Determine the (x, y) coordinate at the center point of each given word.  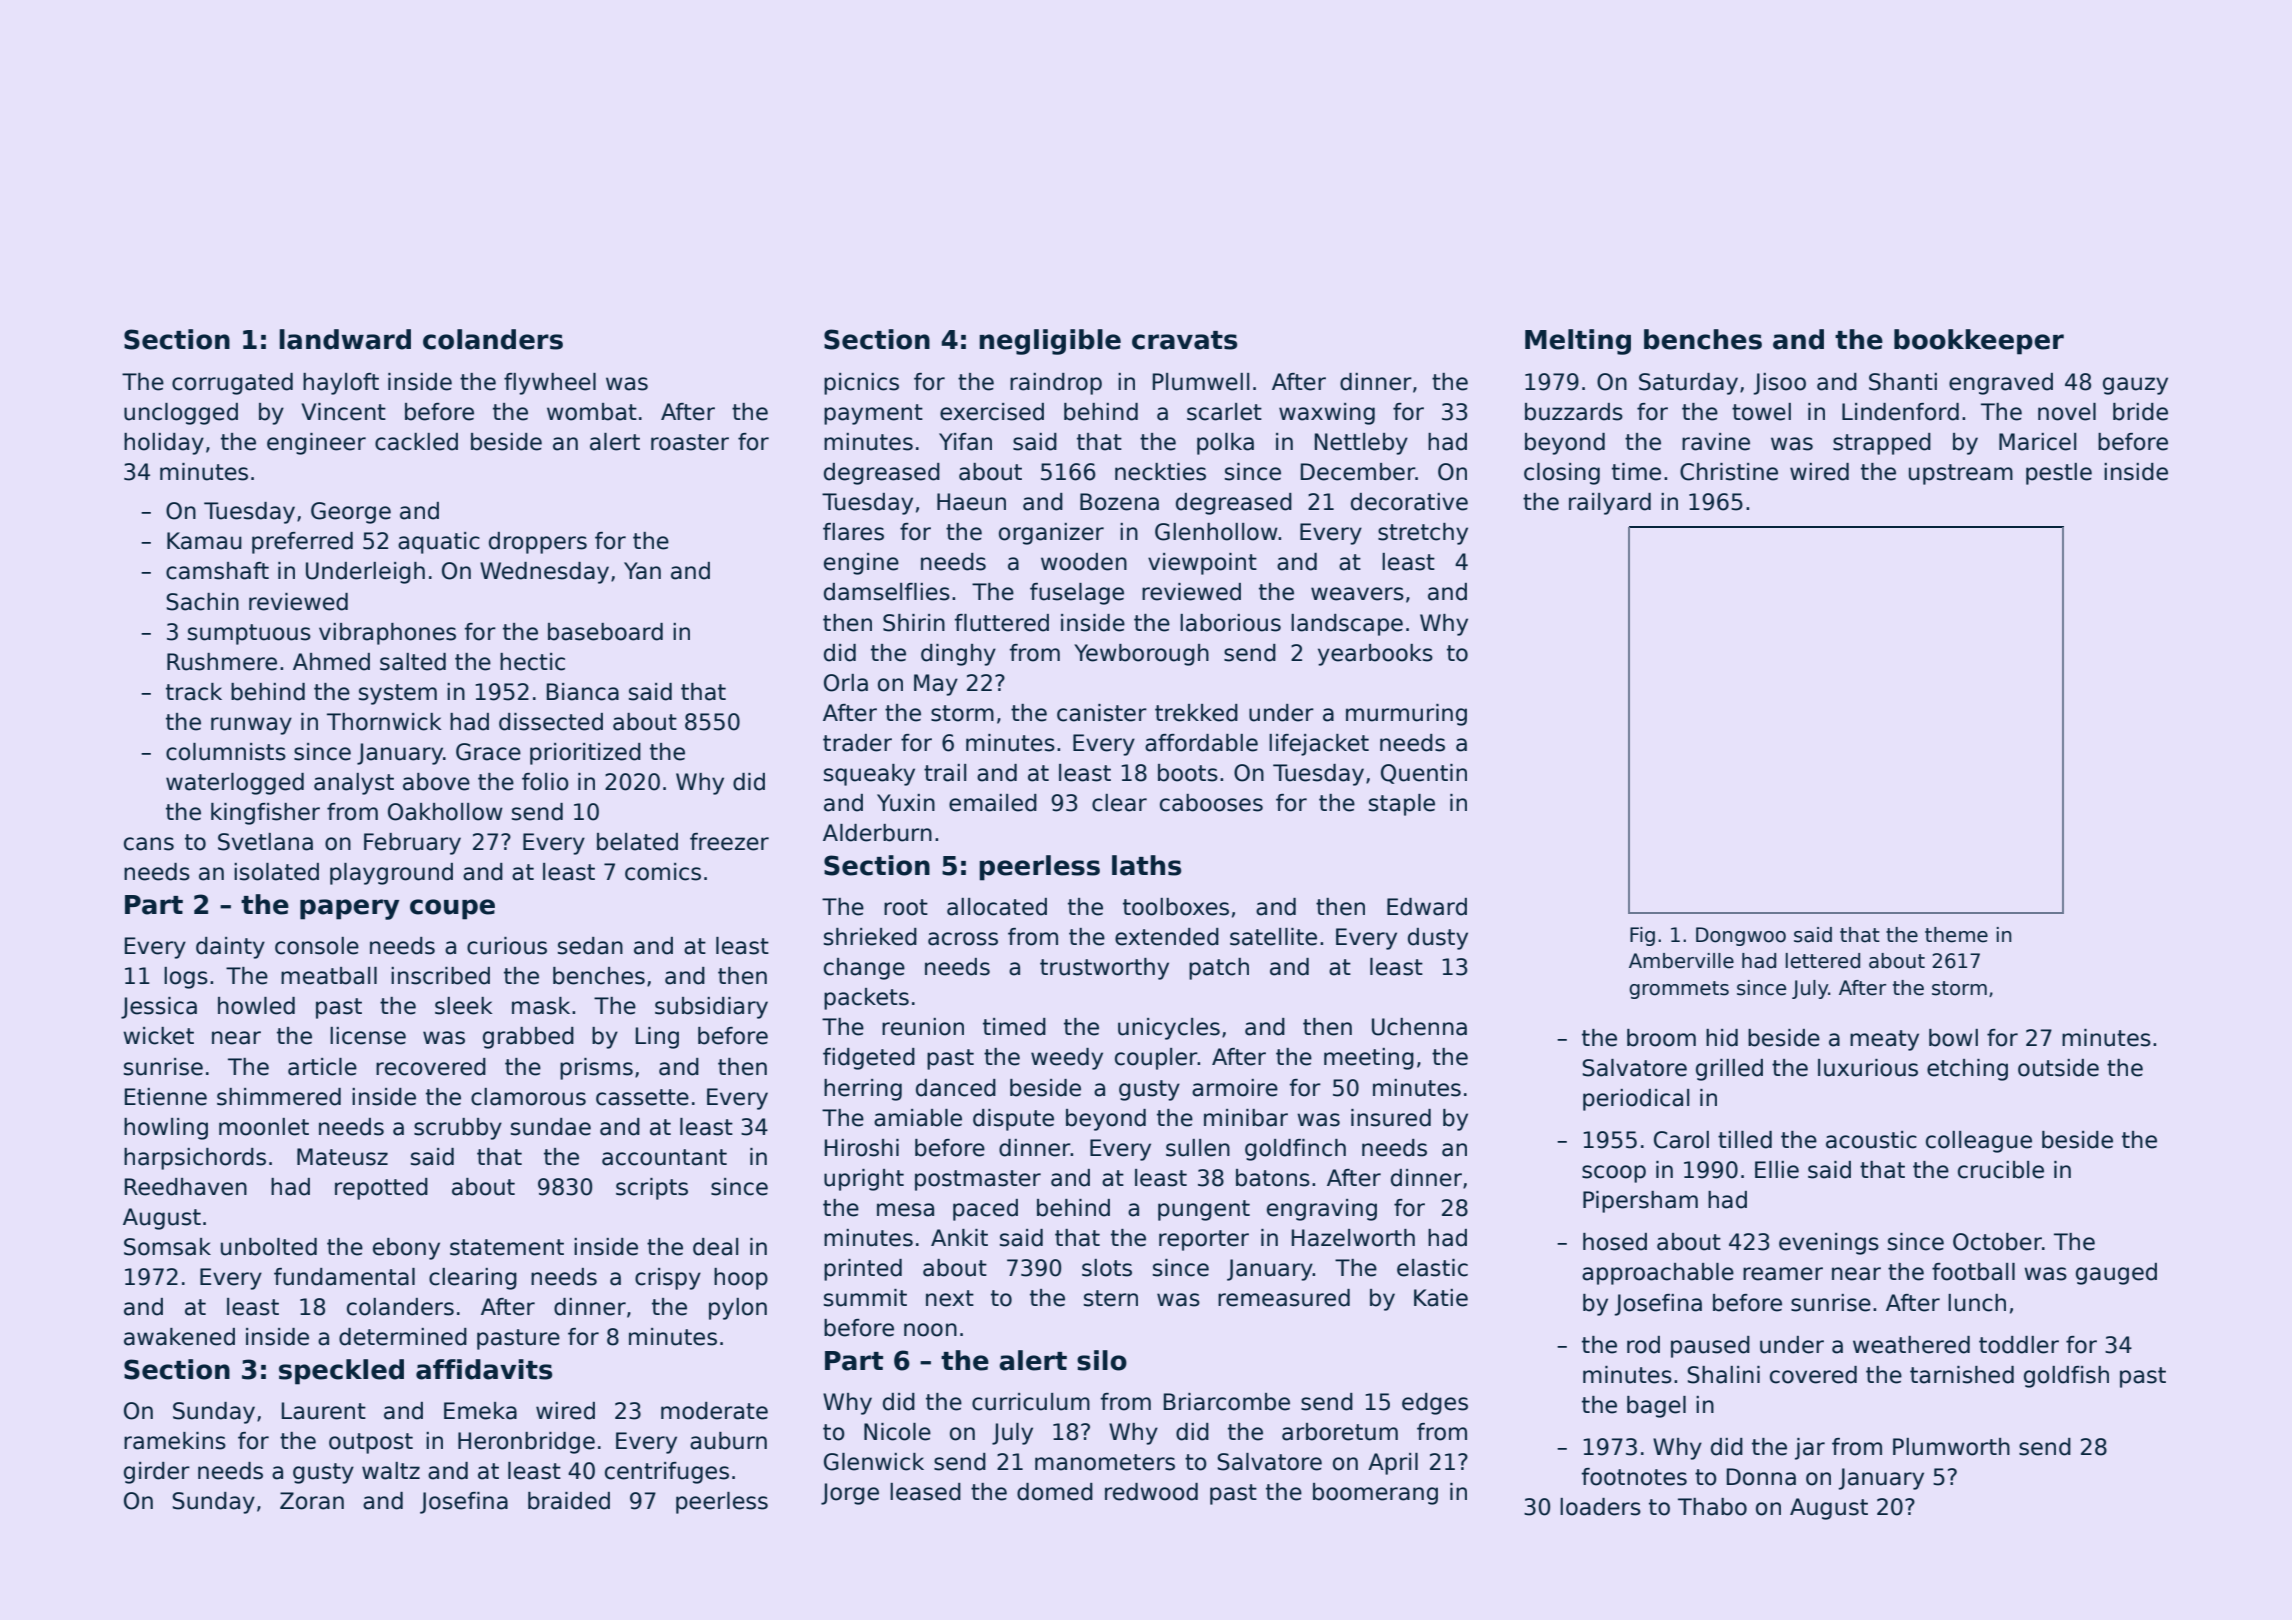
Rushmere (222, 662)
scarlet (1224, 412)
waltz (391, 1471)
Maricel (2037, 442)
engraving (1322, 1210)
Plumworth (1951, 1447)
